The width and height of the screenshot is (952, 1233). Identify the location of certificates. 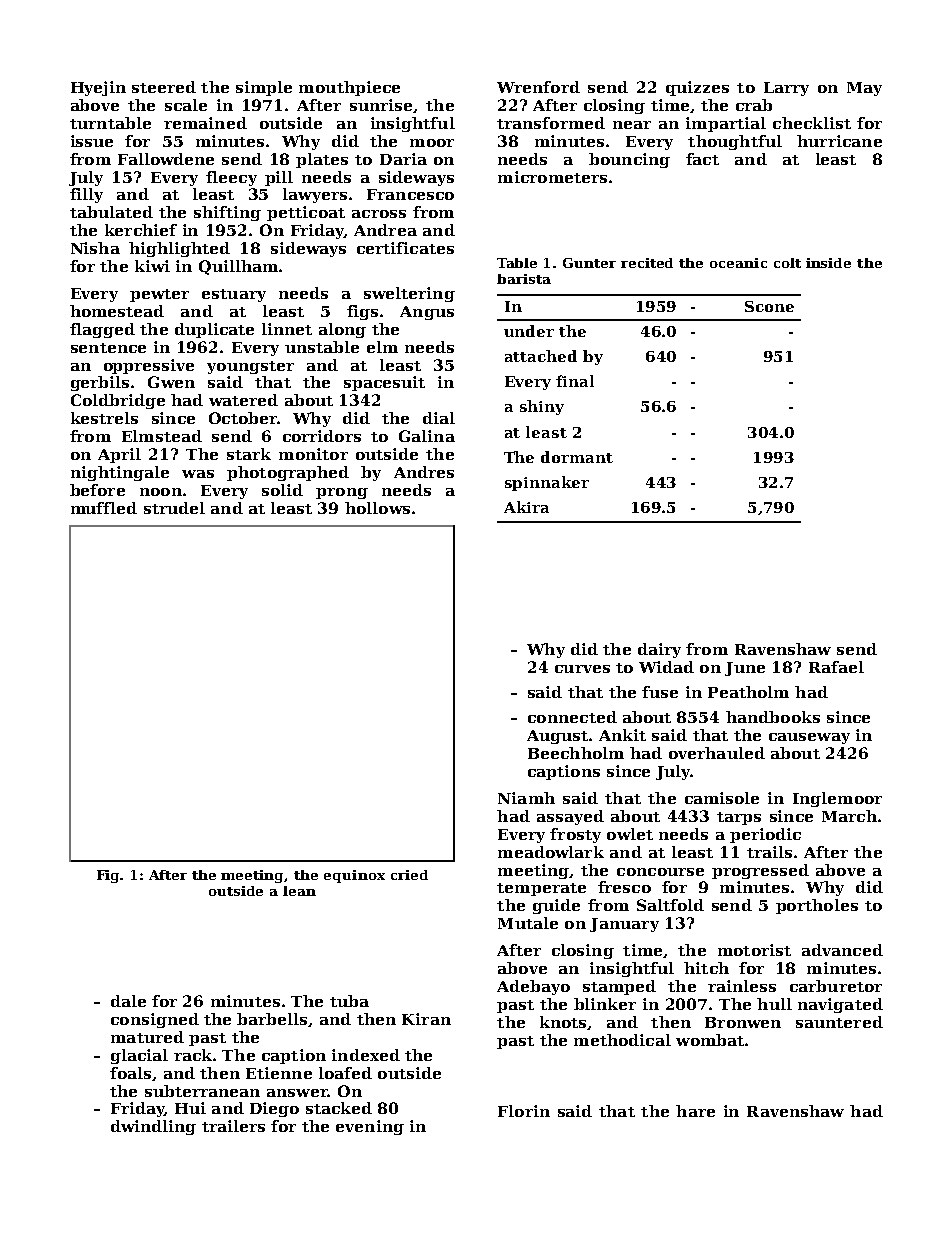
(405, 248).
